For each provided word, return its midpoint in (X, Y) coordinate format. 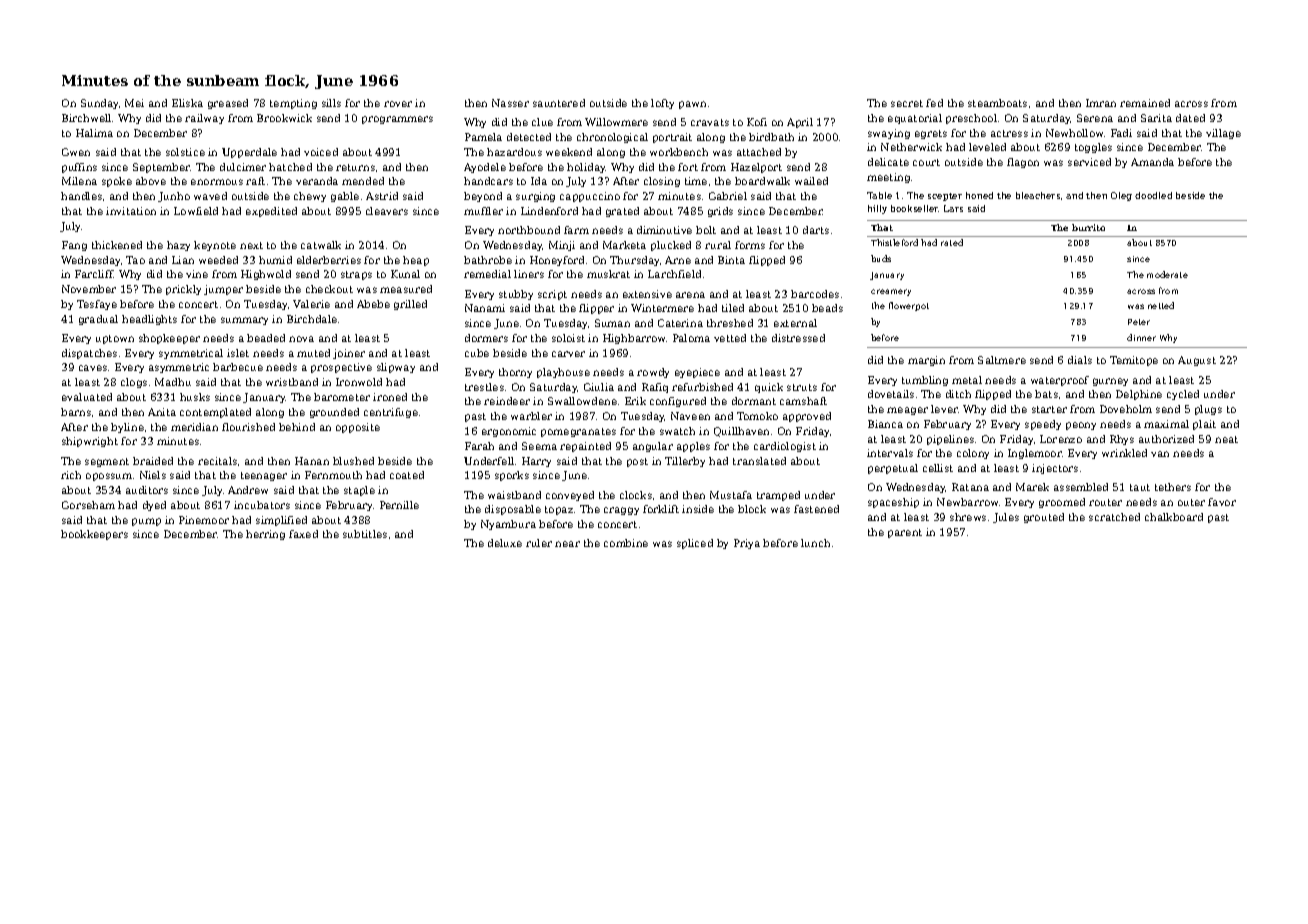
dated (1190, 118)
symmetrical (191, 354)
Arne (678, 260)
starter (1049, 409)
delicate (888, 162)
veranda (317, 181)
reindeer (507, 401)
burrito (1088, 227)
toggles (1093, 148)
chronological (612, 138)
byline (127, 428)
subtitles (365, 534)
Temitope (1134, 361)
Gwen (76, 152)
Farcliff (94, 274)
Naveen (690, 416)
